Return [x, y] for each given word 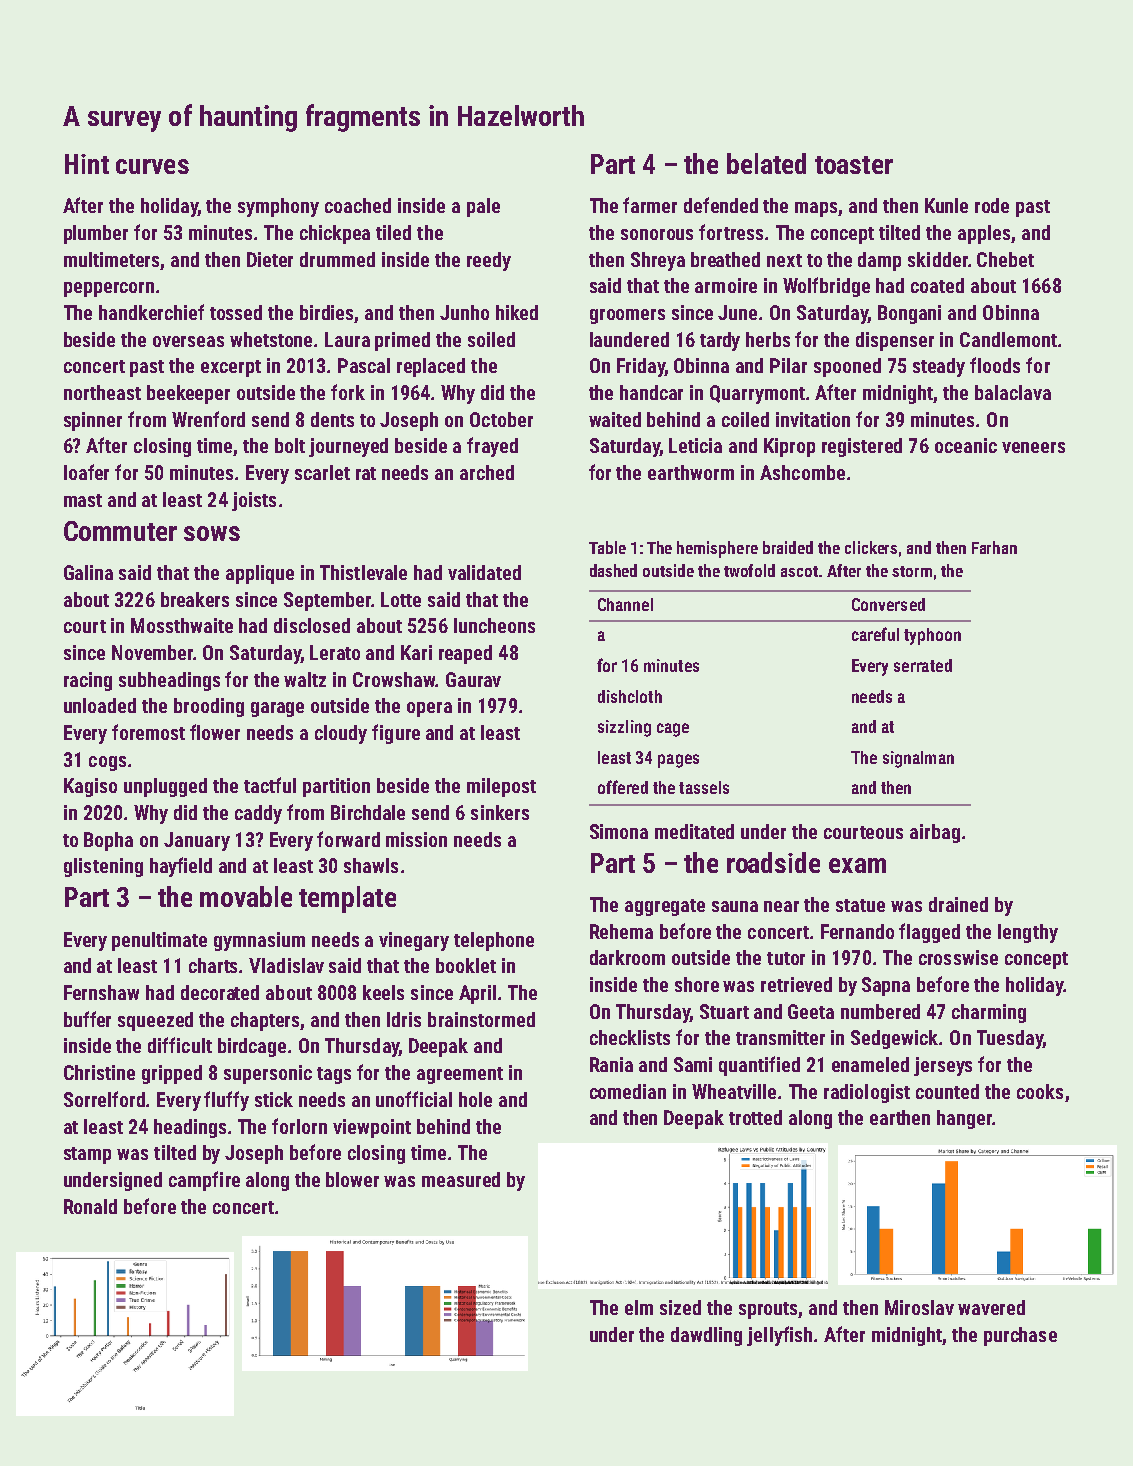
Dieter [270, 259]
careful [875, 634]
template [347, 899]
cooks [1040, 1091]
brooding [209, 707]
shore [697, 984]
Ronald [90, 1206]
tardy [720, 341]
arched [487, 472]
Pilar [788, 365]
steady [939, 367]
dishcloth [630, 696]
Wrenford [208, 419]
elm [639, 1307]
